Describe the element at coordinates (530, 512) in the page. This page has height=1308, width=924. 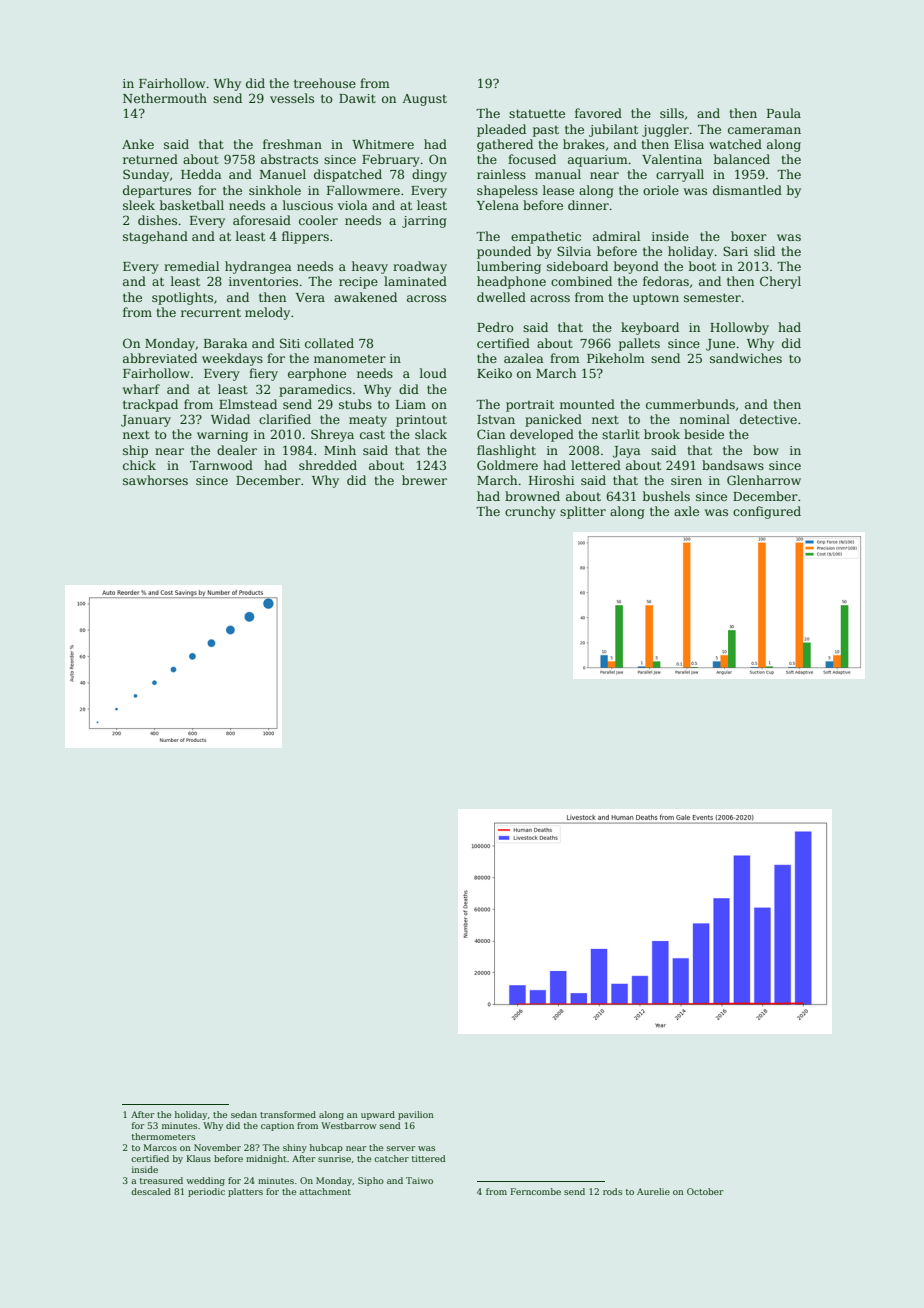
I see `crunchy` at that location.
